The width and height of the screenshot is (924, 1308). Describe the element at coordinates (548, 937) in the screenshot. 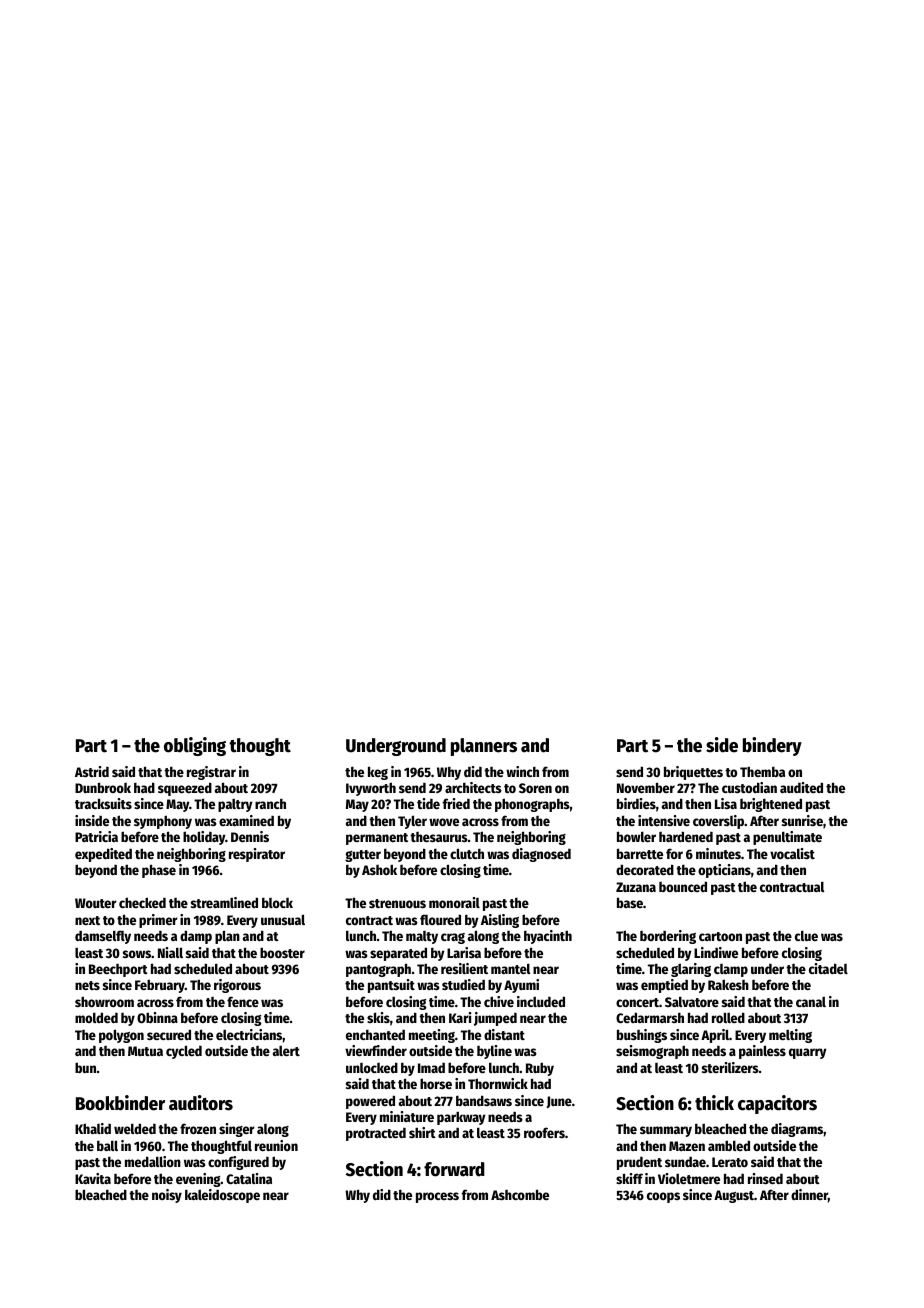

I see `hyacinth` at that location.
